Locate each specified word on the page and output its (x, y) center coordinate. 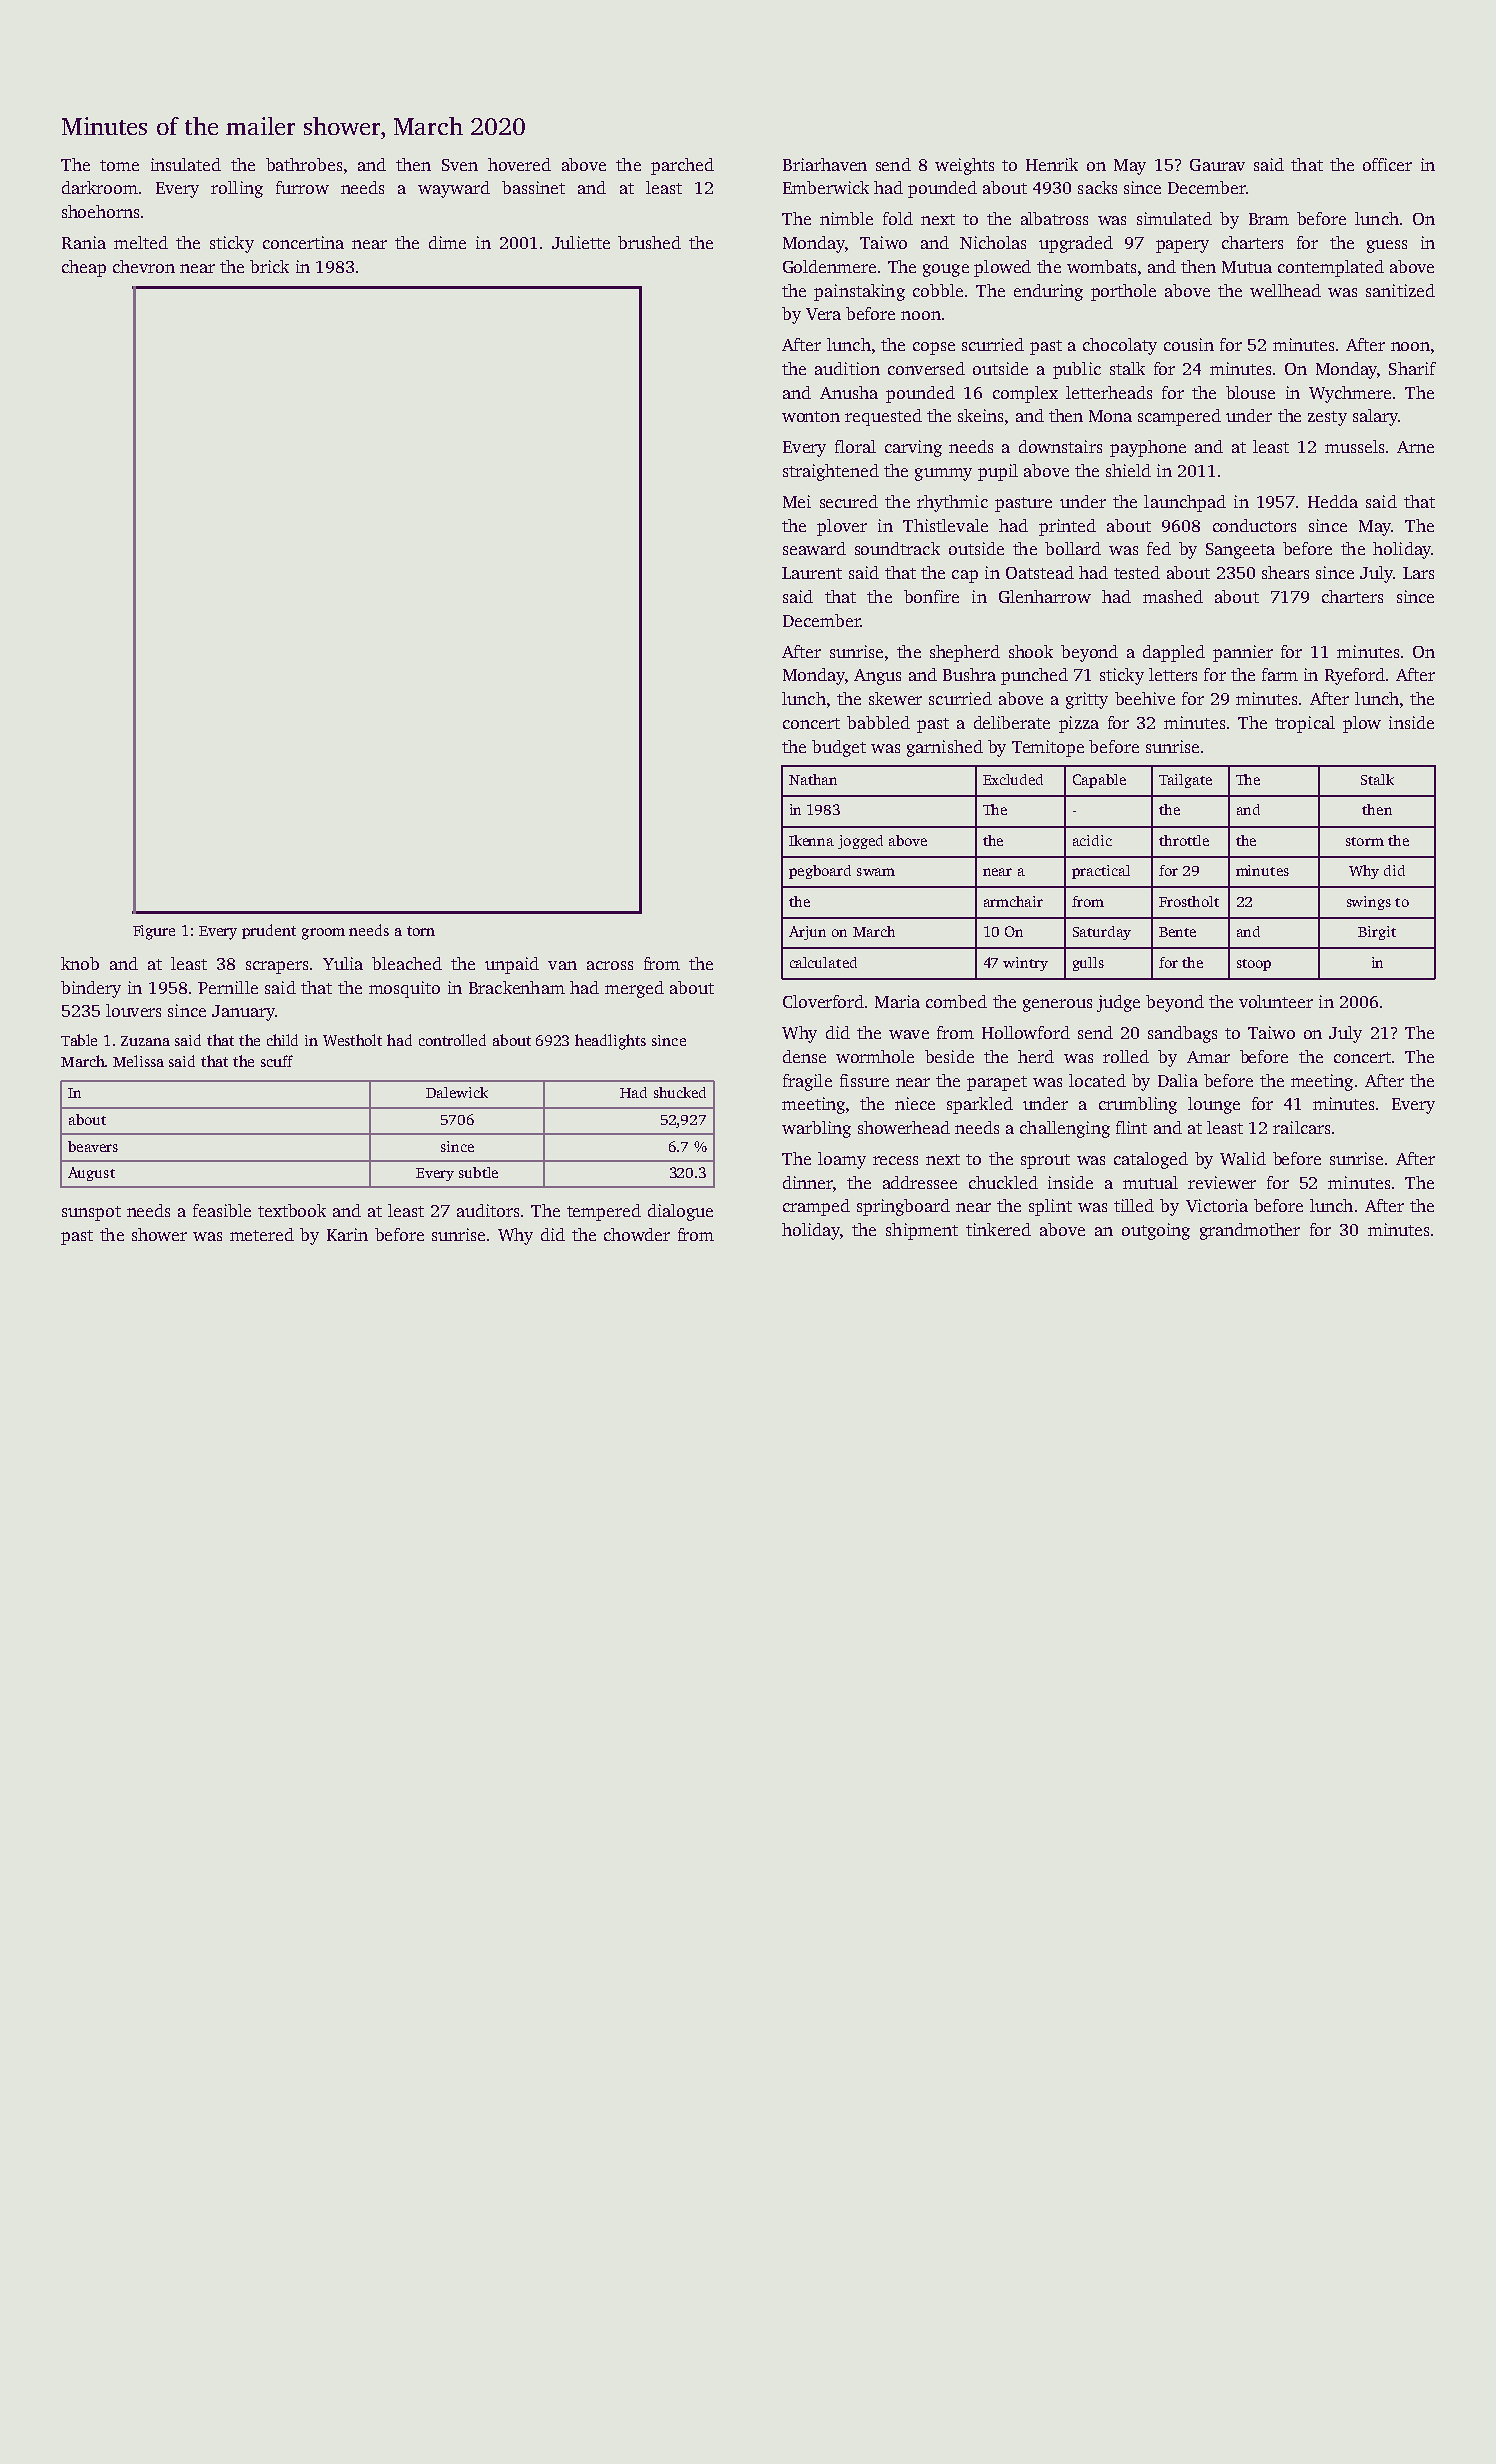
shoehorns (100, 211)
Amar (1208, 1057)
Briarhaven (825, 164)
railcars (1301, 1127)
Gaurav (1217, 165)
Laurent (812, 573)
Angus (877, 677)
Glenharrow (1045, 596)
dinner (808, 1182)
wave (909, 1034)
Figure (154, 932)
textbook (292, 1210)
